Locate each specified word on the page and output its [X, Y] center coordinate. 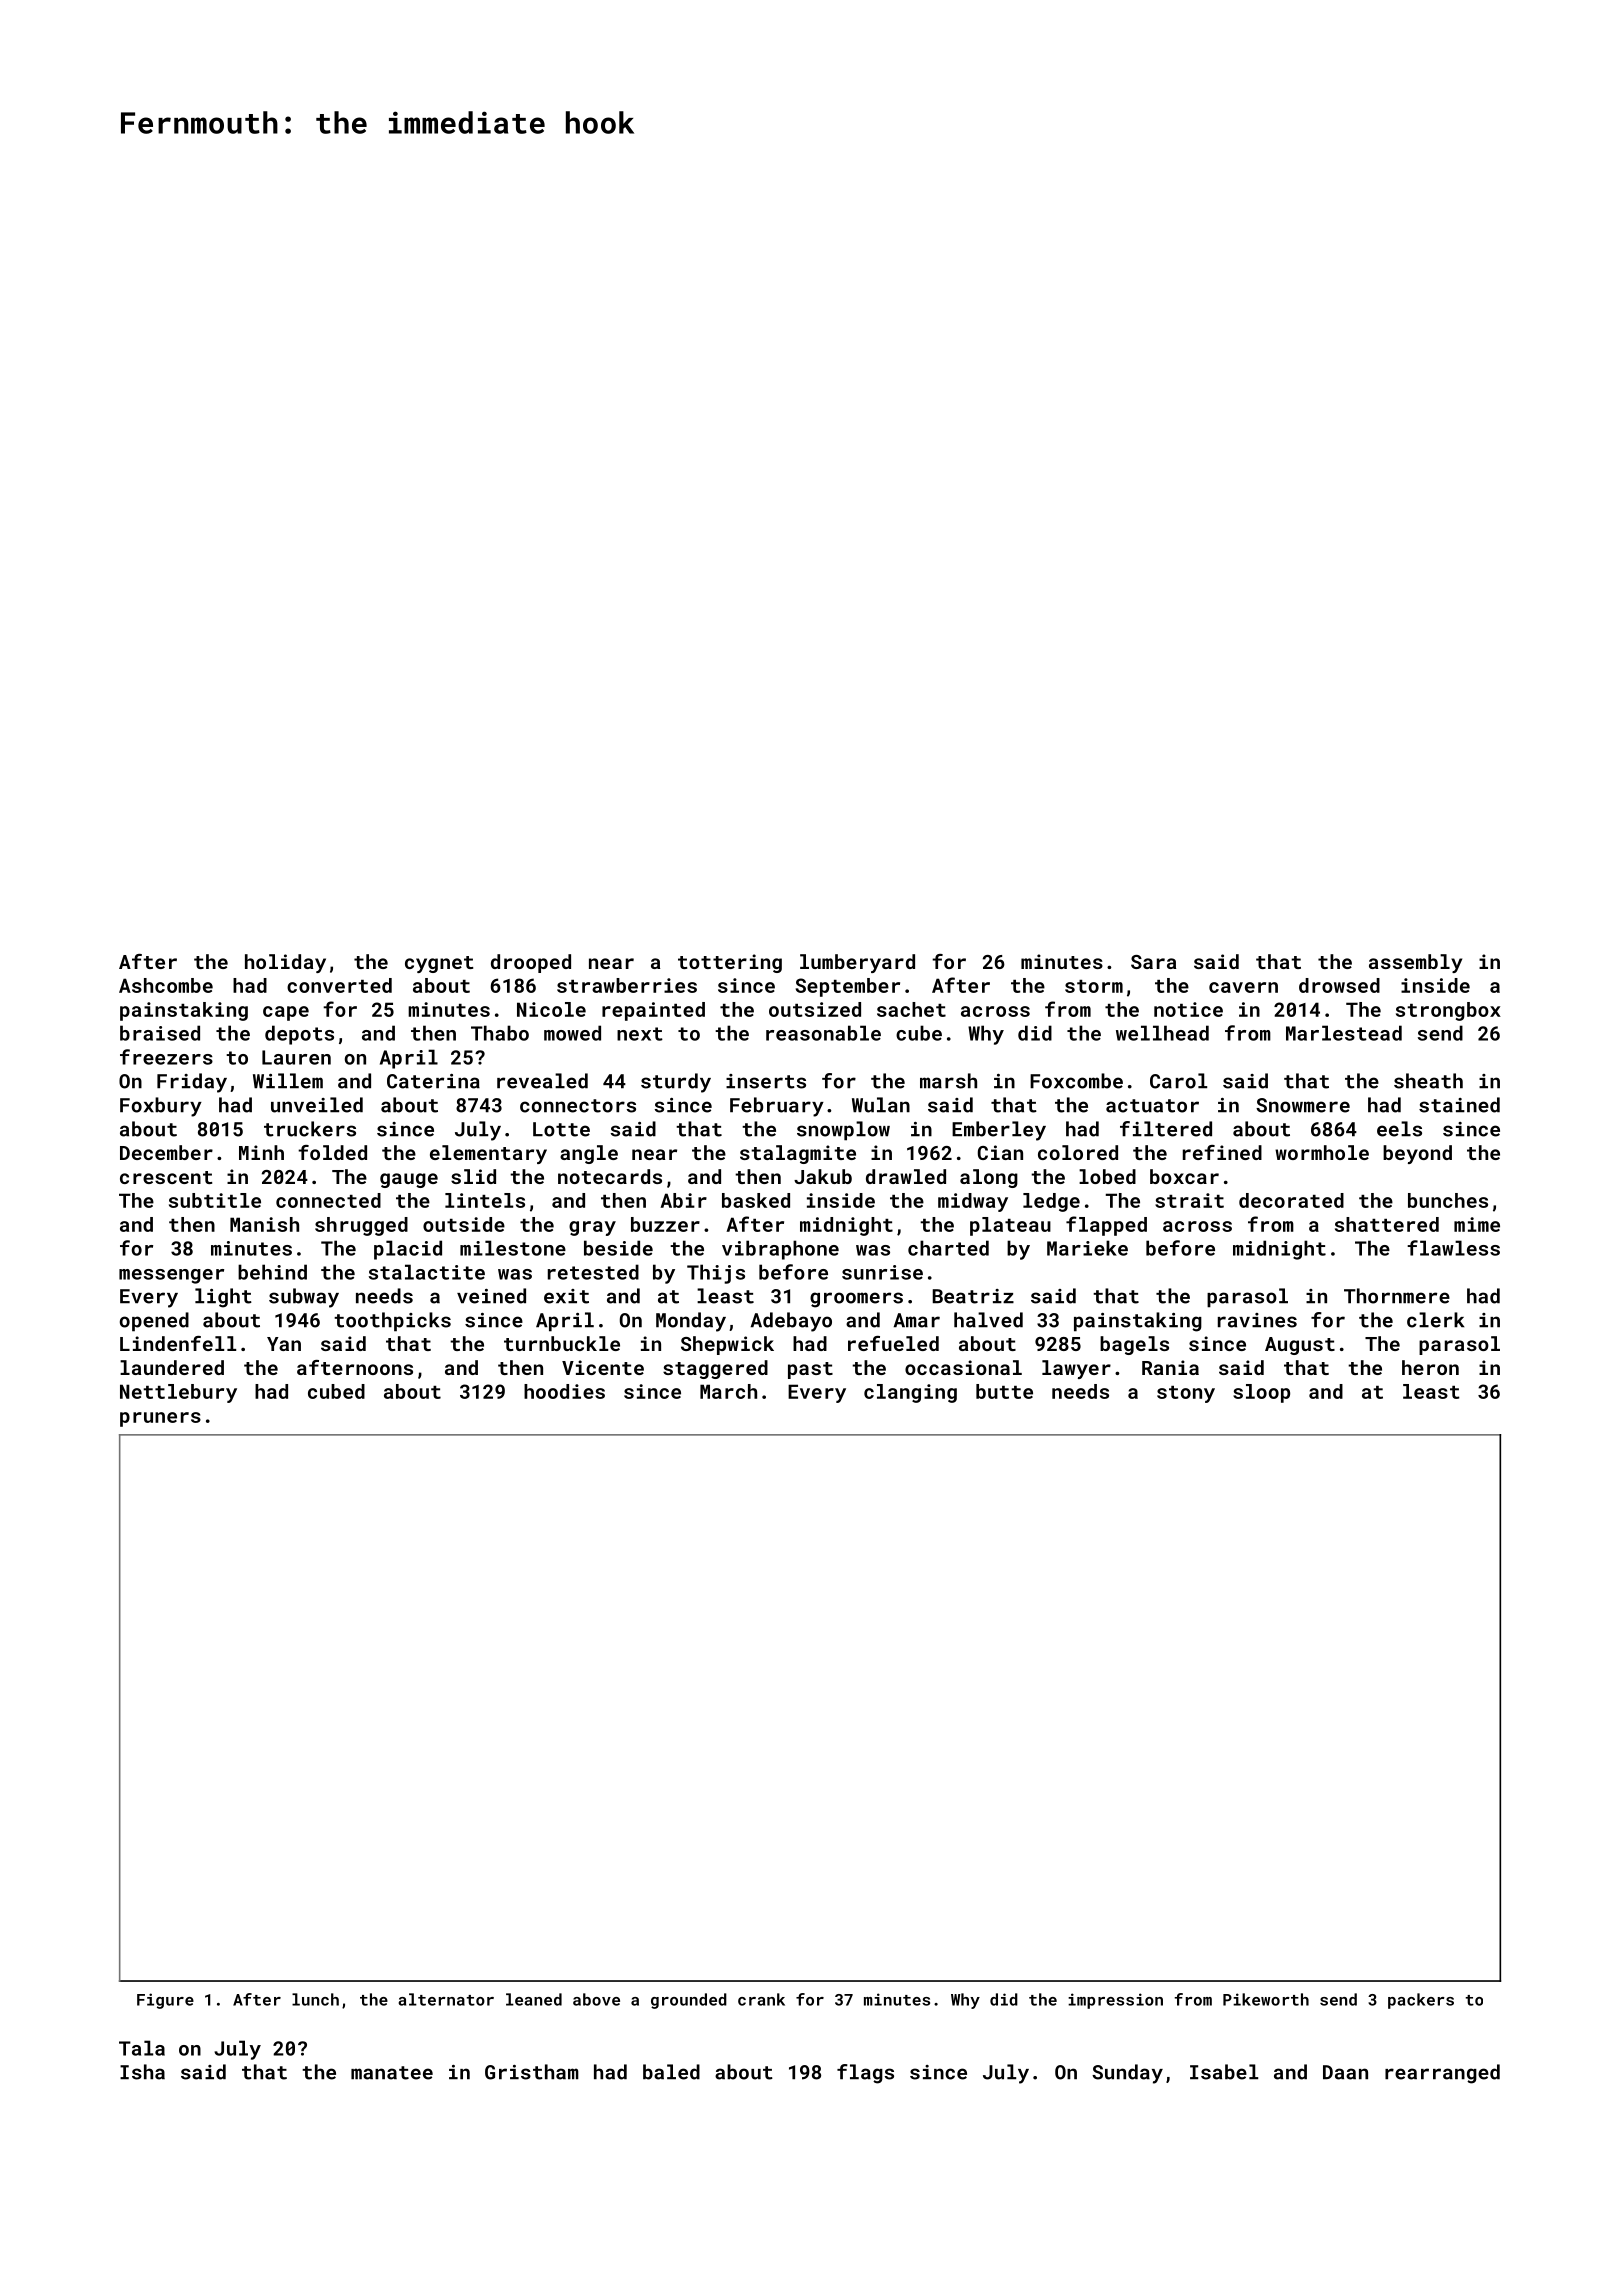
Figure [165, 2001]
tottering [730, 963]
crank [761, 1999]
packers [1421, 2001]
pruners [160, 1419]
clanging [910, 1393]
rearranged [1442, 2074]
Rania [1170, 1367]
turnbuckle [562, 1343]
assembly [1415, 963]
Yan [284, 1344]
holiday [285, 963]
